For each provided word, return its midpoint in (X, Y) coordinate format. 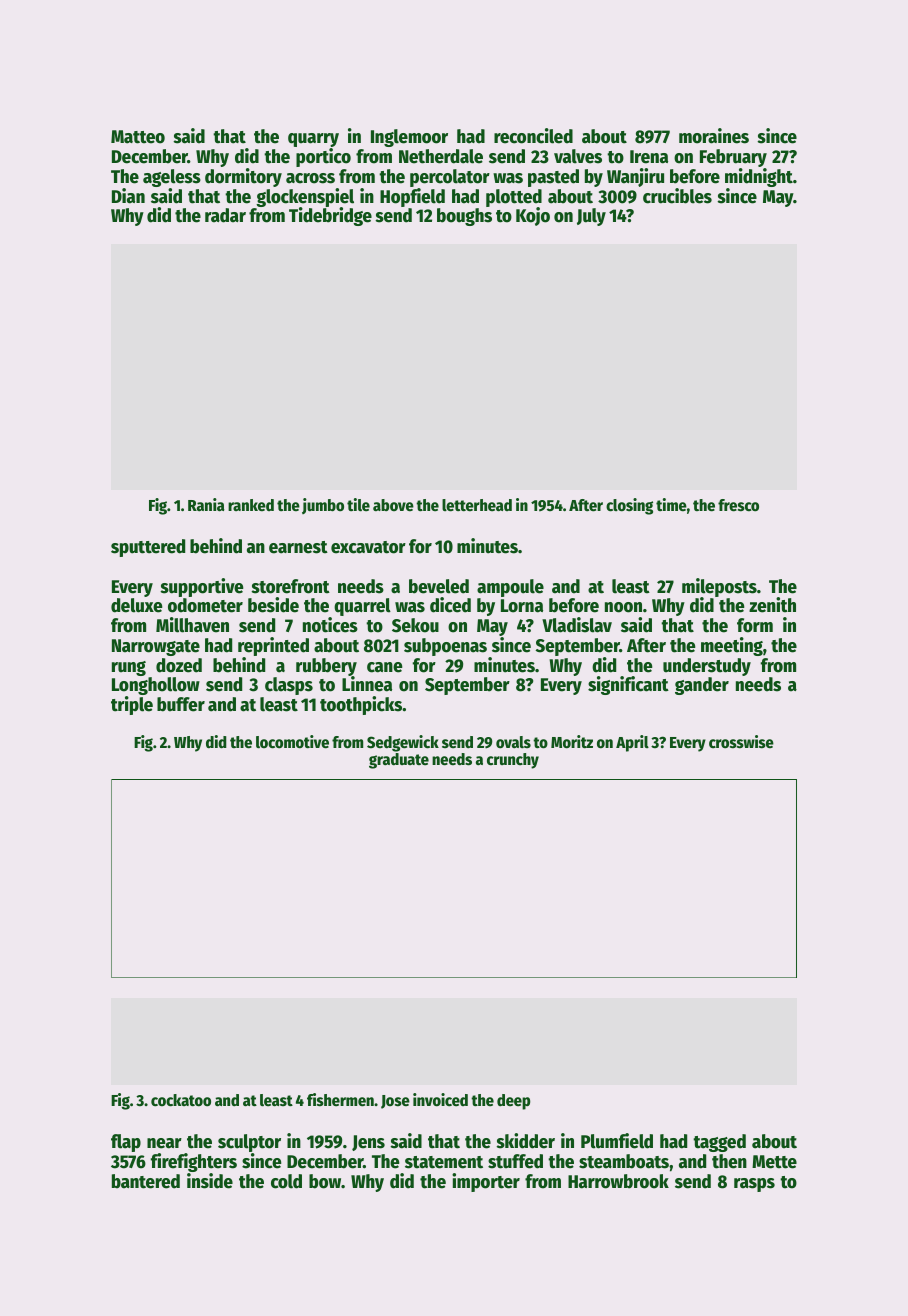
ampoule (510, 588)
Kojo (533, 216)
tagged (719, 1143)
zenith (772, 605)
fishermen (340, 1100)
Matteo (138, 137)
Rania (206, 505)
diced (450, 605)
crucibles (677, 196)
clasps (289, 686)
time (671, 505)
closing (629, 506)
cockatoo (181, 1100)
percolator (450, 178)
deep (513, 1102)
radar (225, 215)
